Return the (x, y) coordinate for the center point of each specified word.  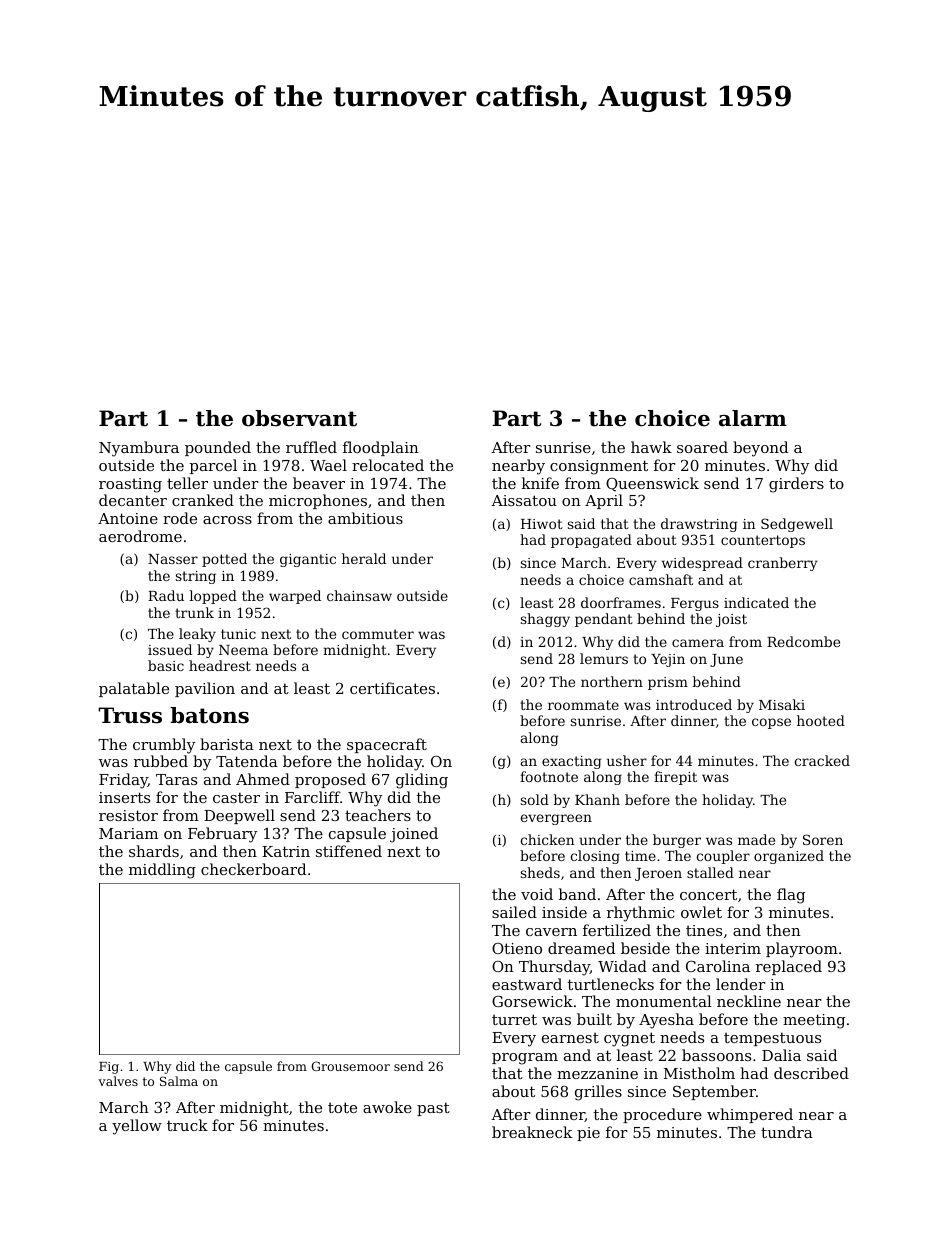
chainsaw (359, 595)
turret (514, 1019)
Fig (109, 1068)
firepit (675, 778)
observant (299, 418)
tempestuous (772, 1039)
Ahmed (263, 779)
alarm (753, 418)
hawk (651, 447)
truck (187, 1125)
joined (414, 835)
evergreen (556, 819)
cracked (822, 760)
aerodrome (140, 536)
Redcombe (803, 641)
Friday (123, 781)
